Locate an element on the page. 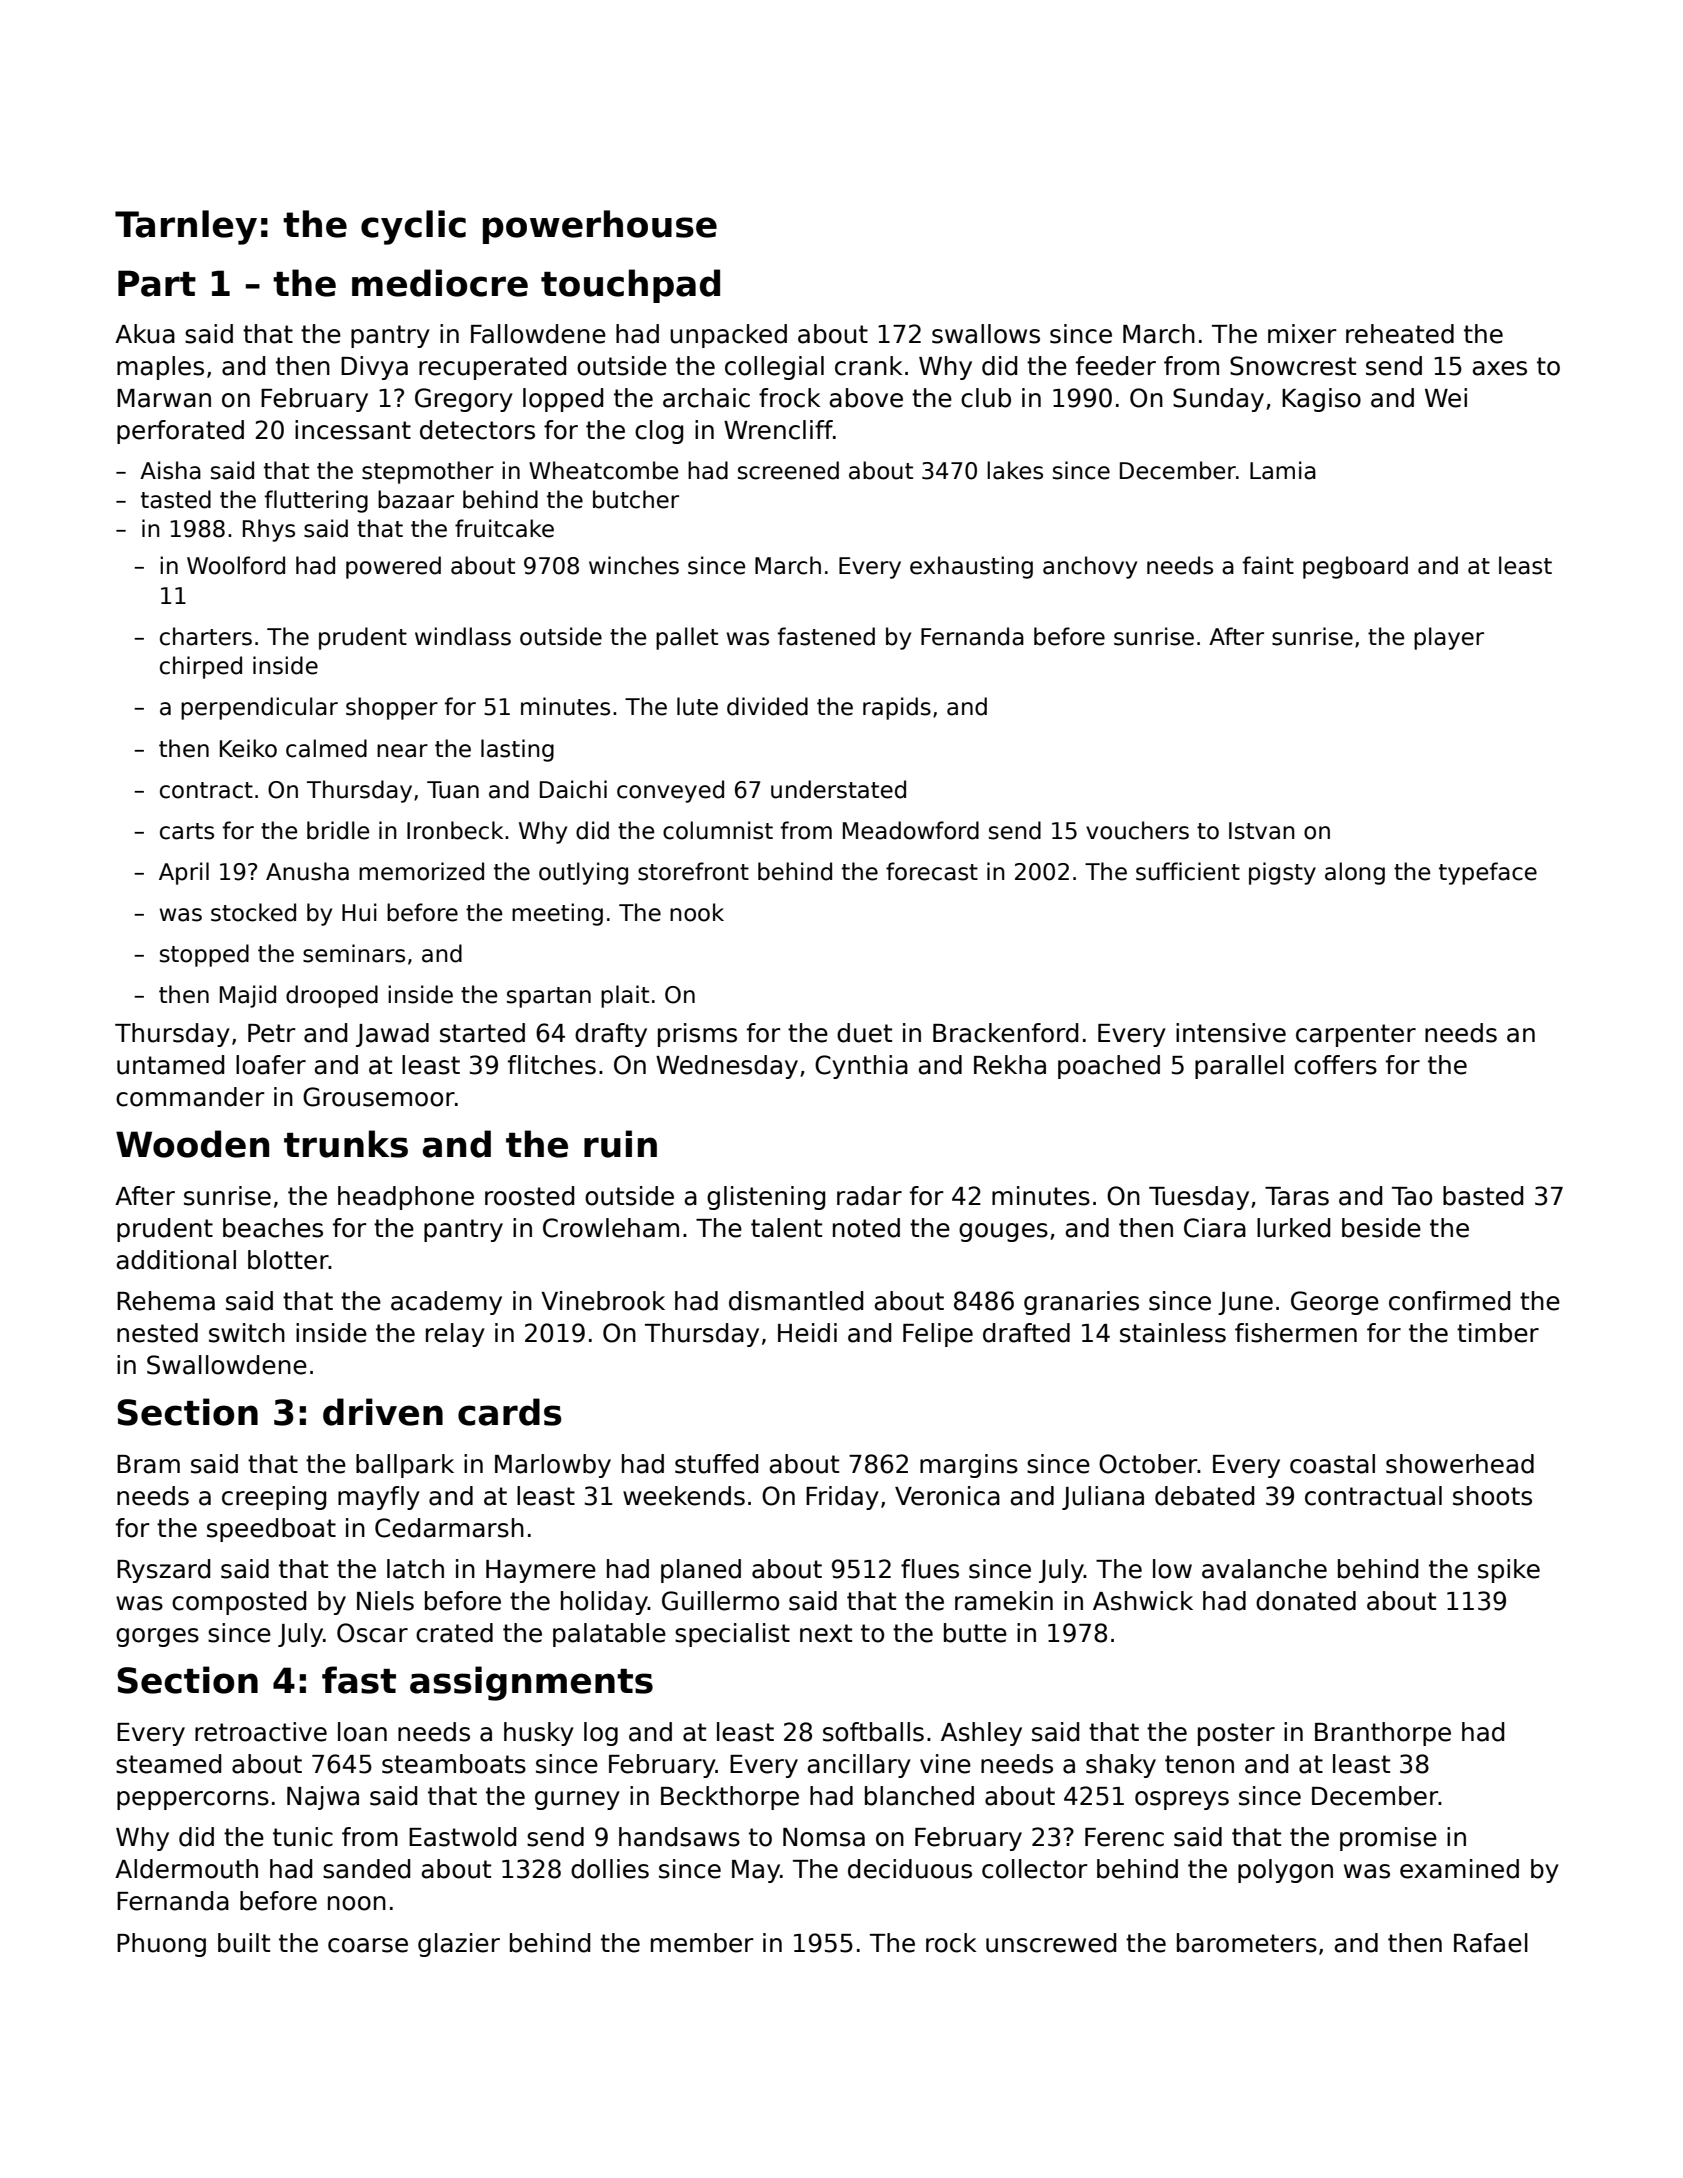 This image has width=1683, height=2178. Niels is located at coordinates (385, 1601).
